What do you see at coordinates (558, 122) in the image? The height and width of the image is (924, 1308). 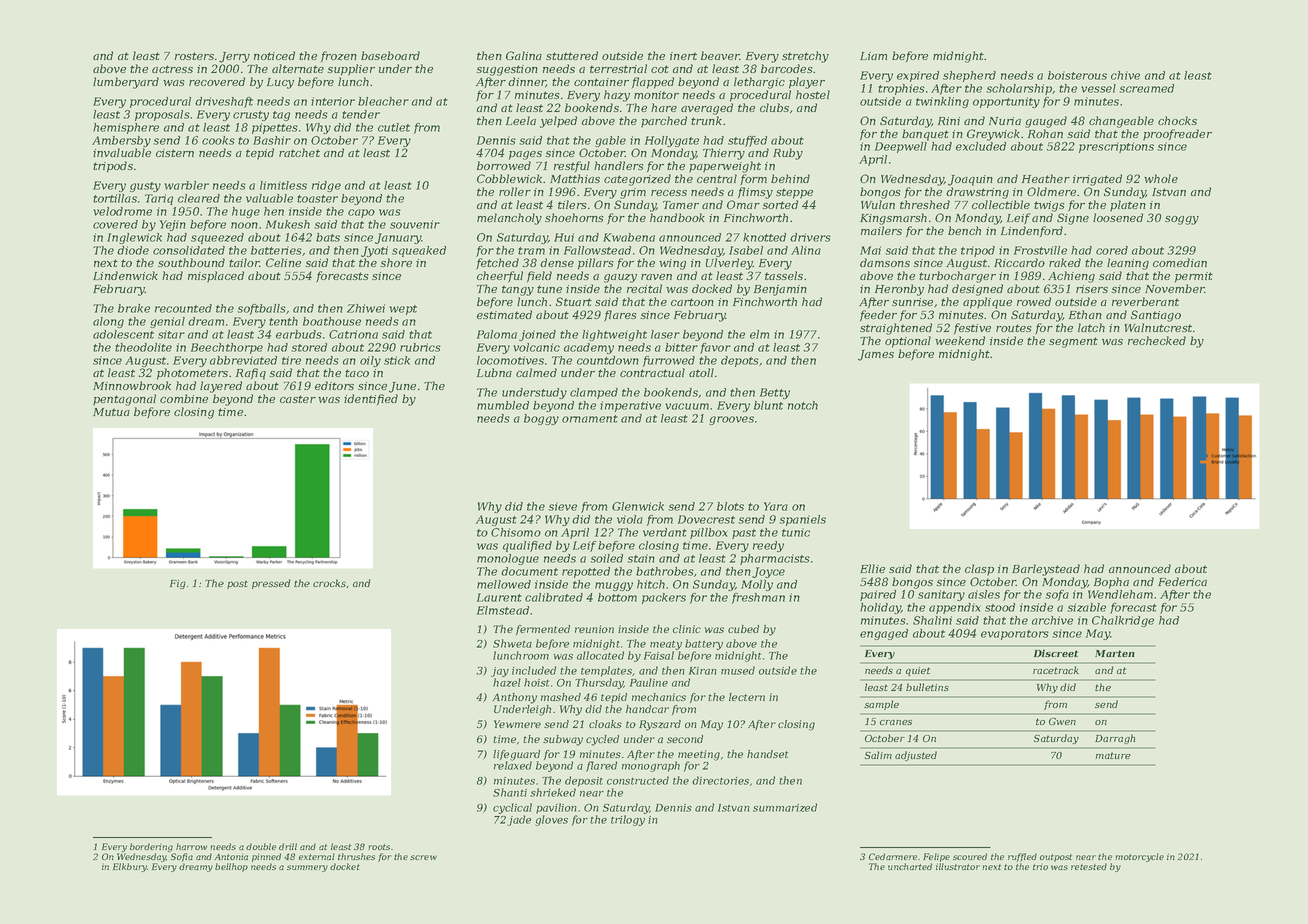 I see `yelped` at bounding box center [558, 122].
